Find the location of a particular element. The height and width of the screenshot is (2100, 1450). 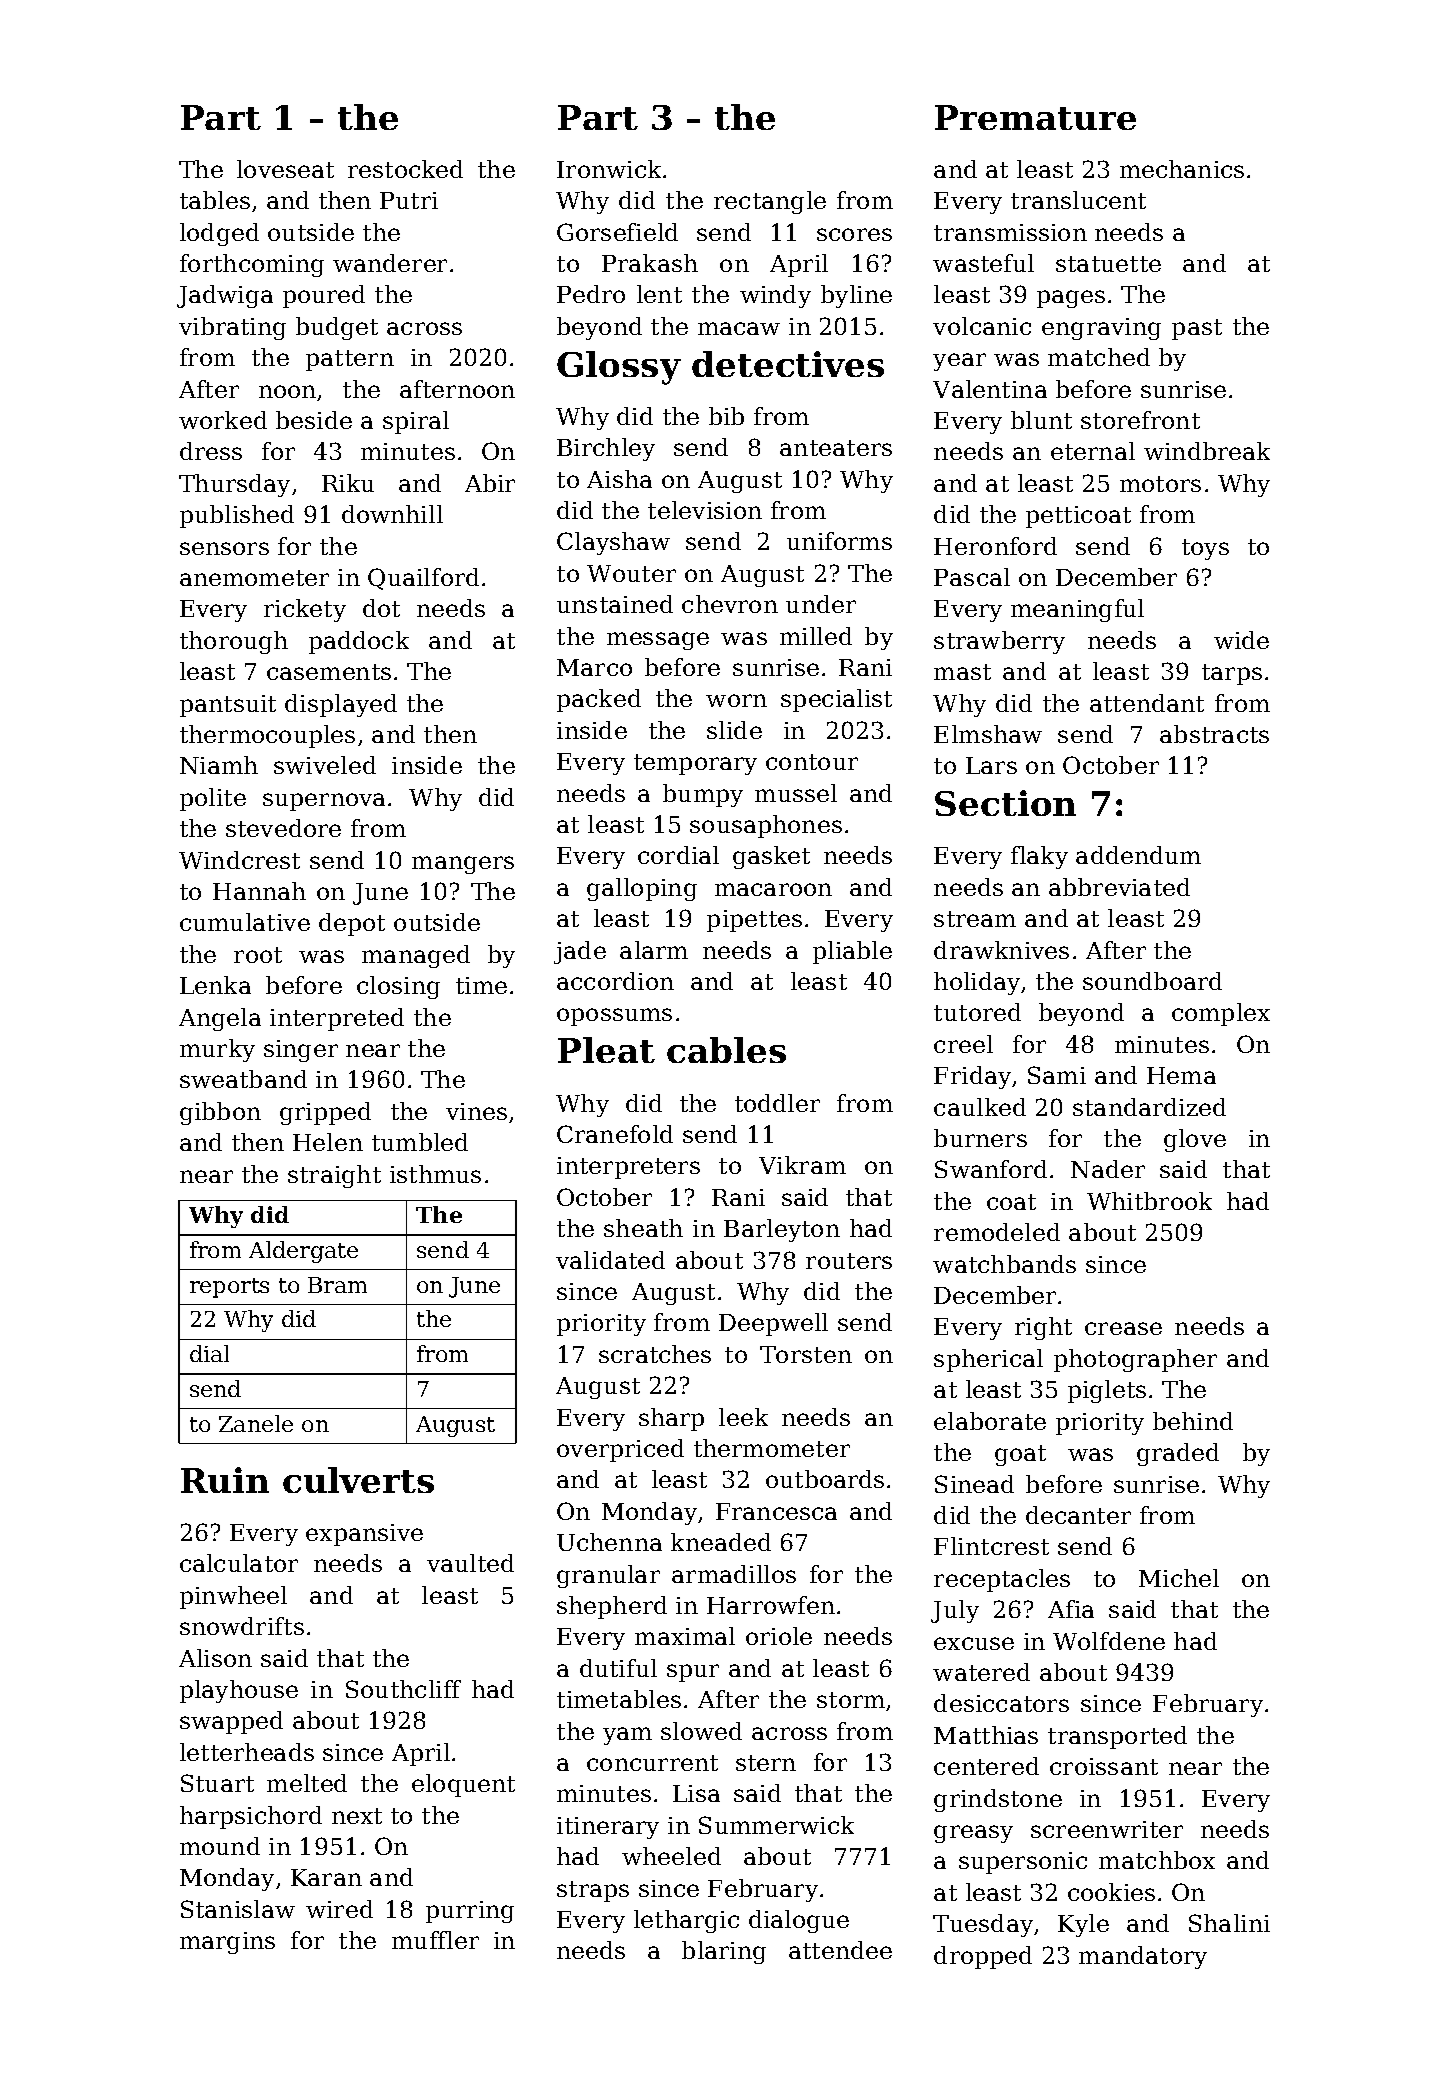

attendant is located at coordinates (1147, 703).
